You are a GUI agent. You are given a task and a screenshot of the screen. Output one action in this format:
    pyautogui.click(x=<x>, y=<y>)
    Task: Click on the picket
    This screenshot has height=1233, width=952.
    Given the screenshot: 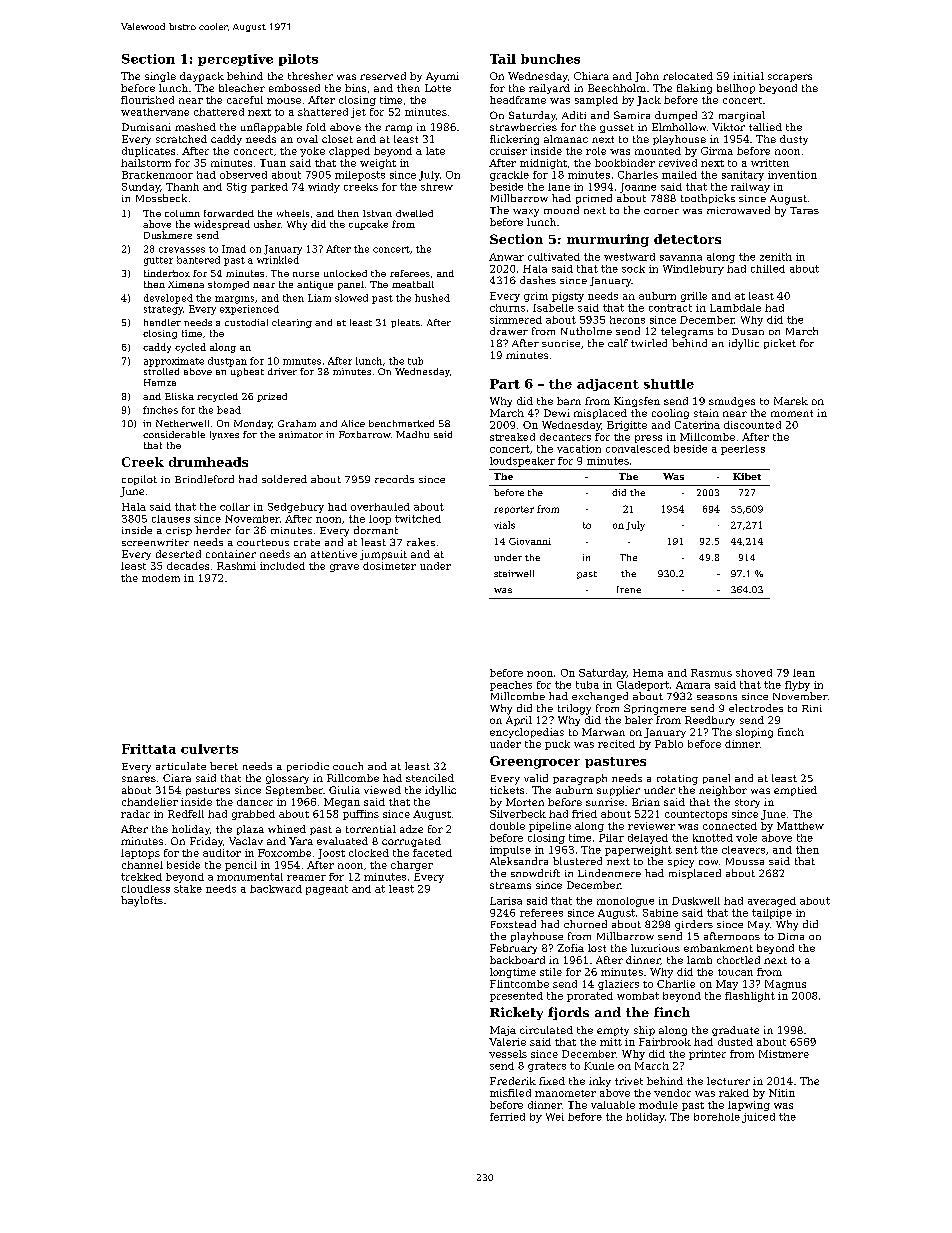 What is the action you would take?
    pyautogui.click(x=780, y=344)
